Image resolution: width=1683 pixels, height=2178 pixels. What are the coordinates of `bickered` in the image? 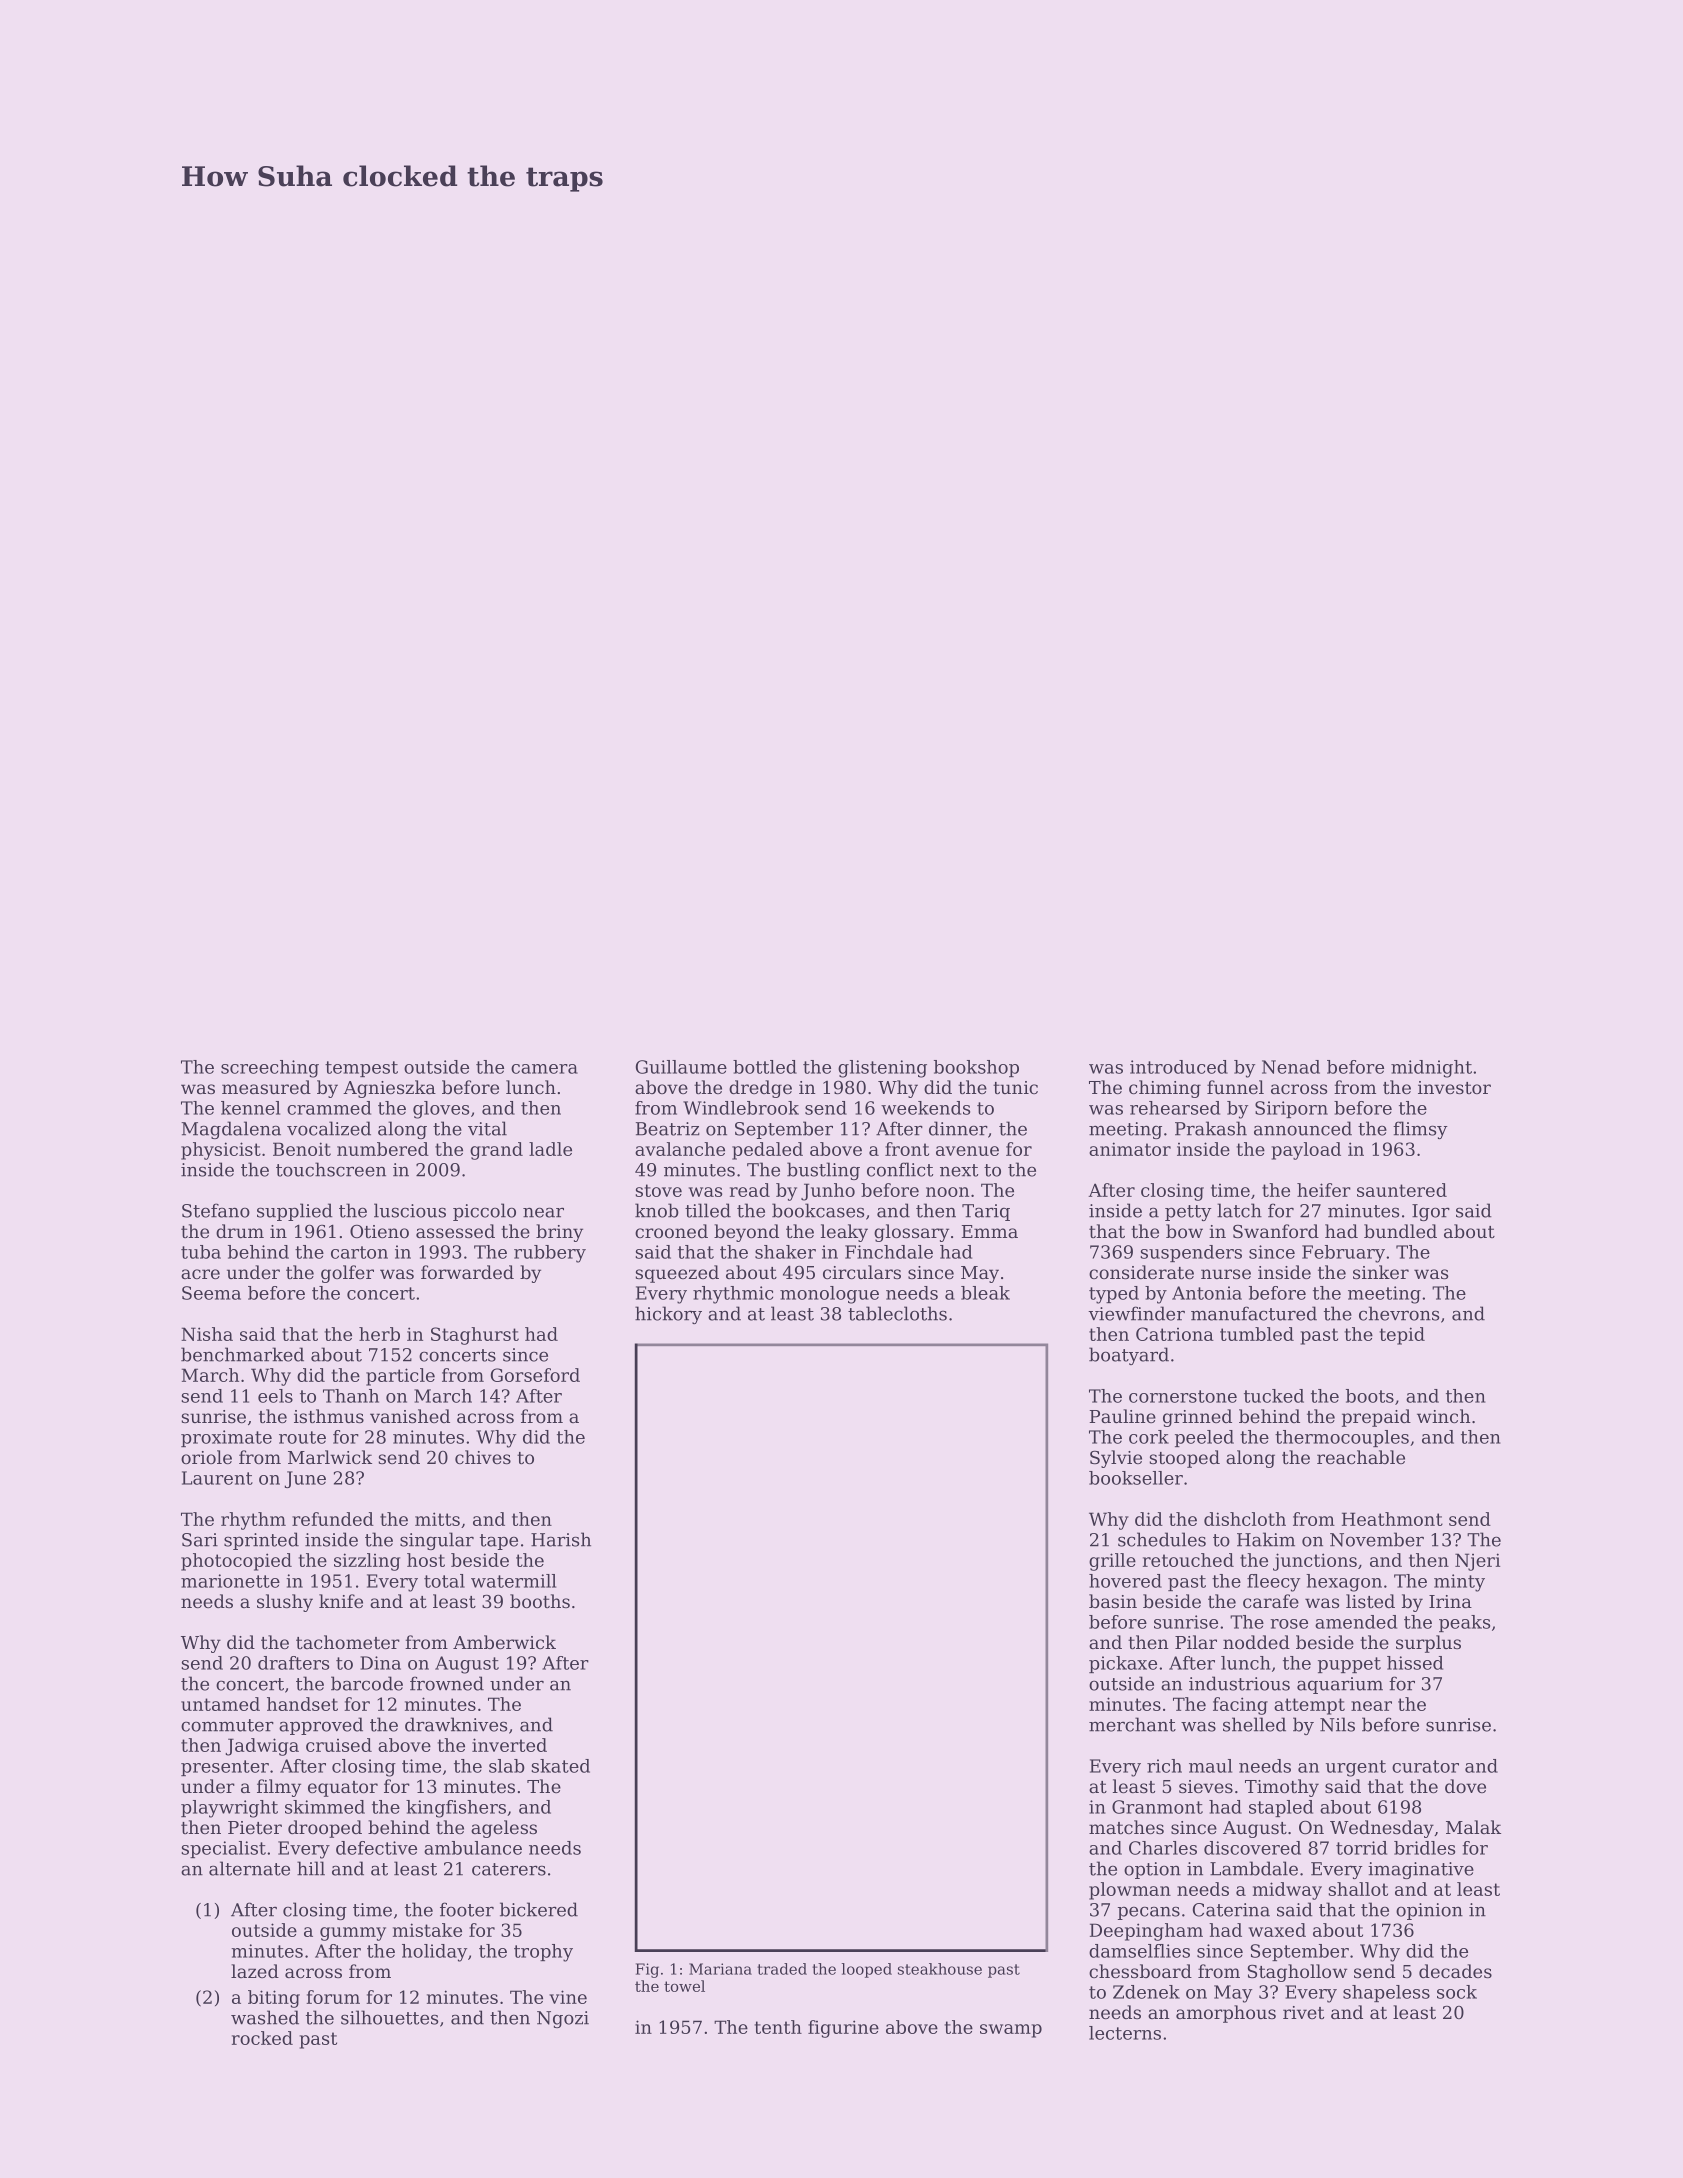 It's located at (539, 1909).
